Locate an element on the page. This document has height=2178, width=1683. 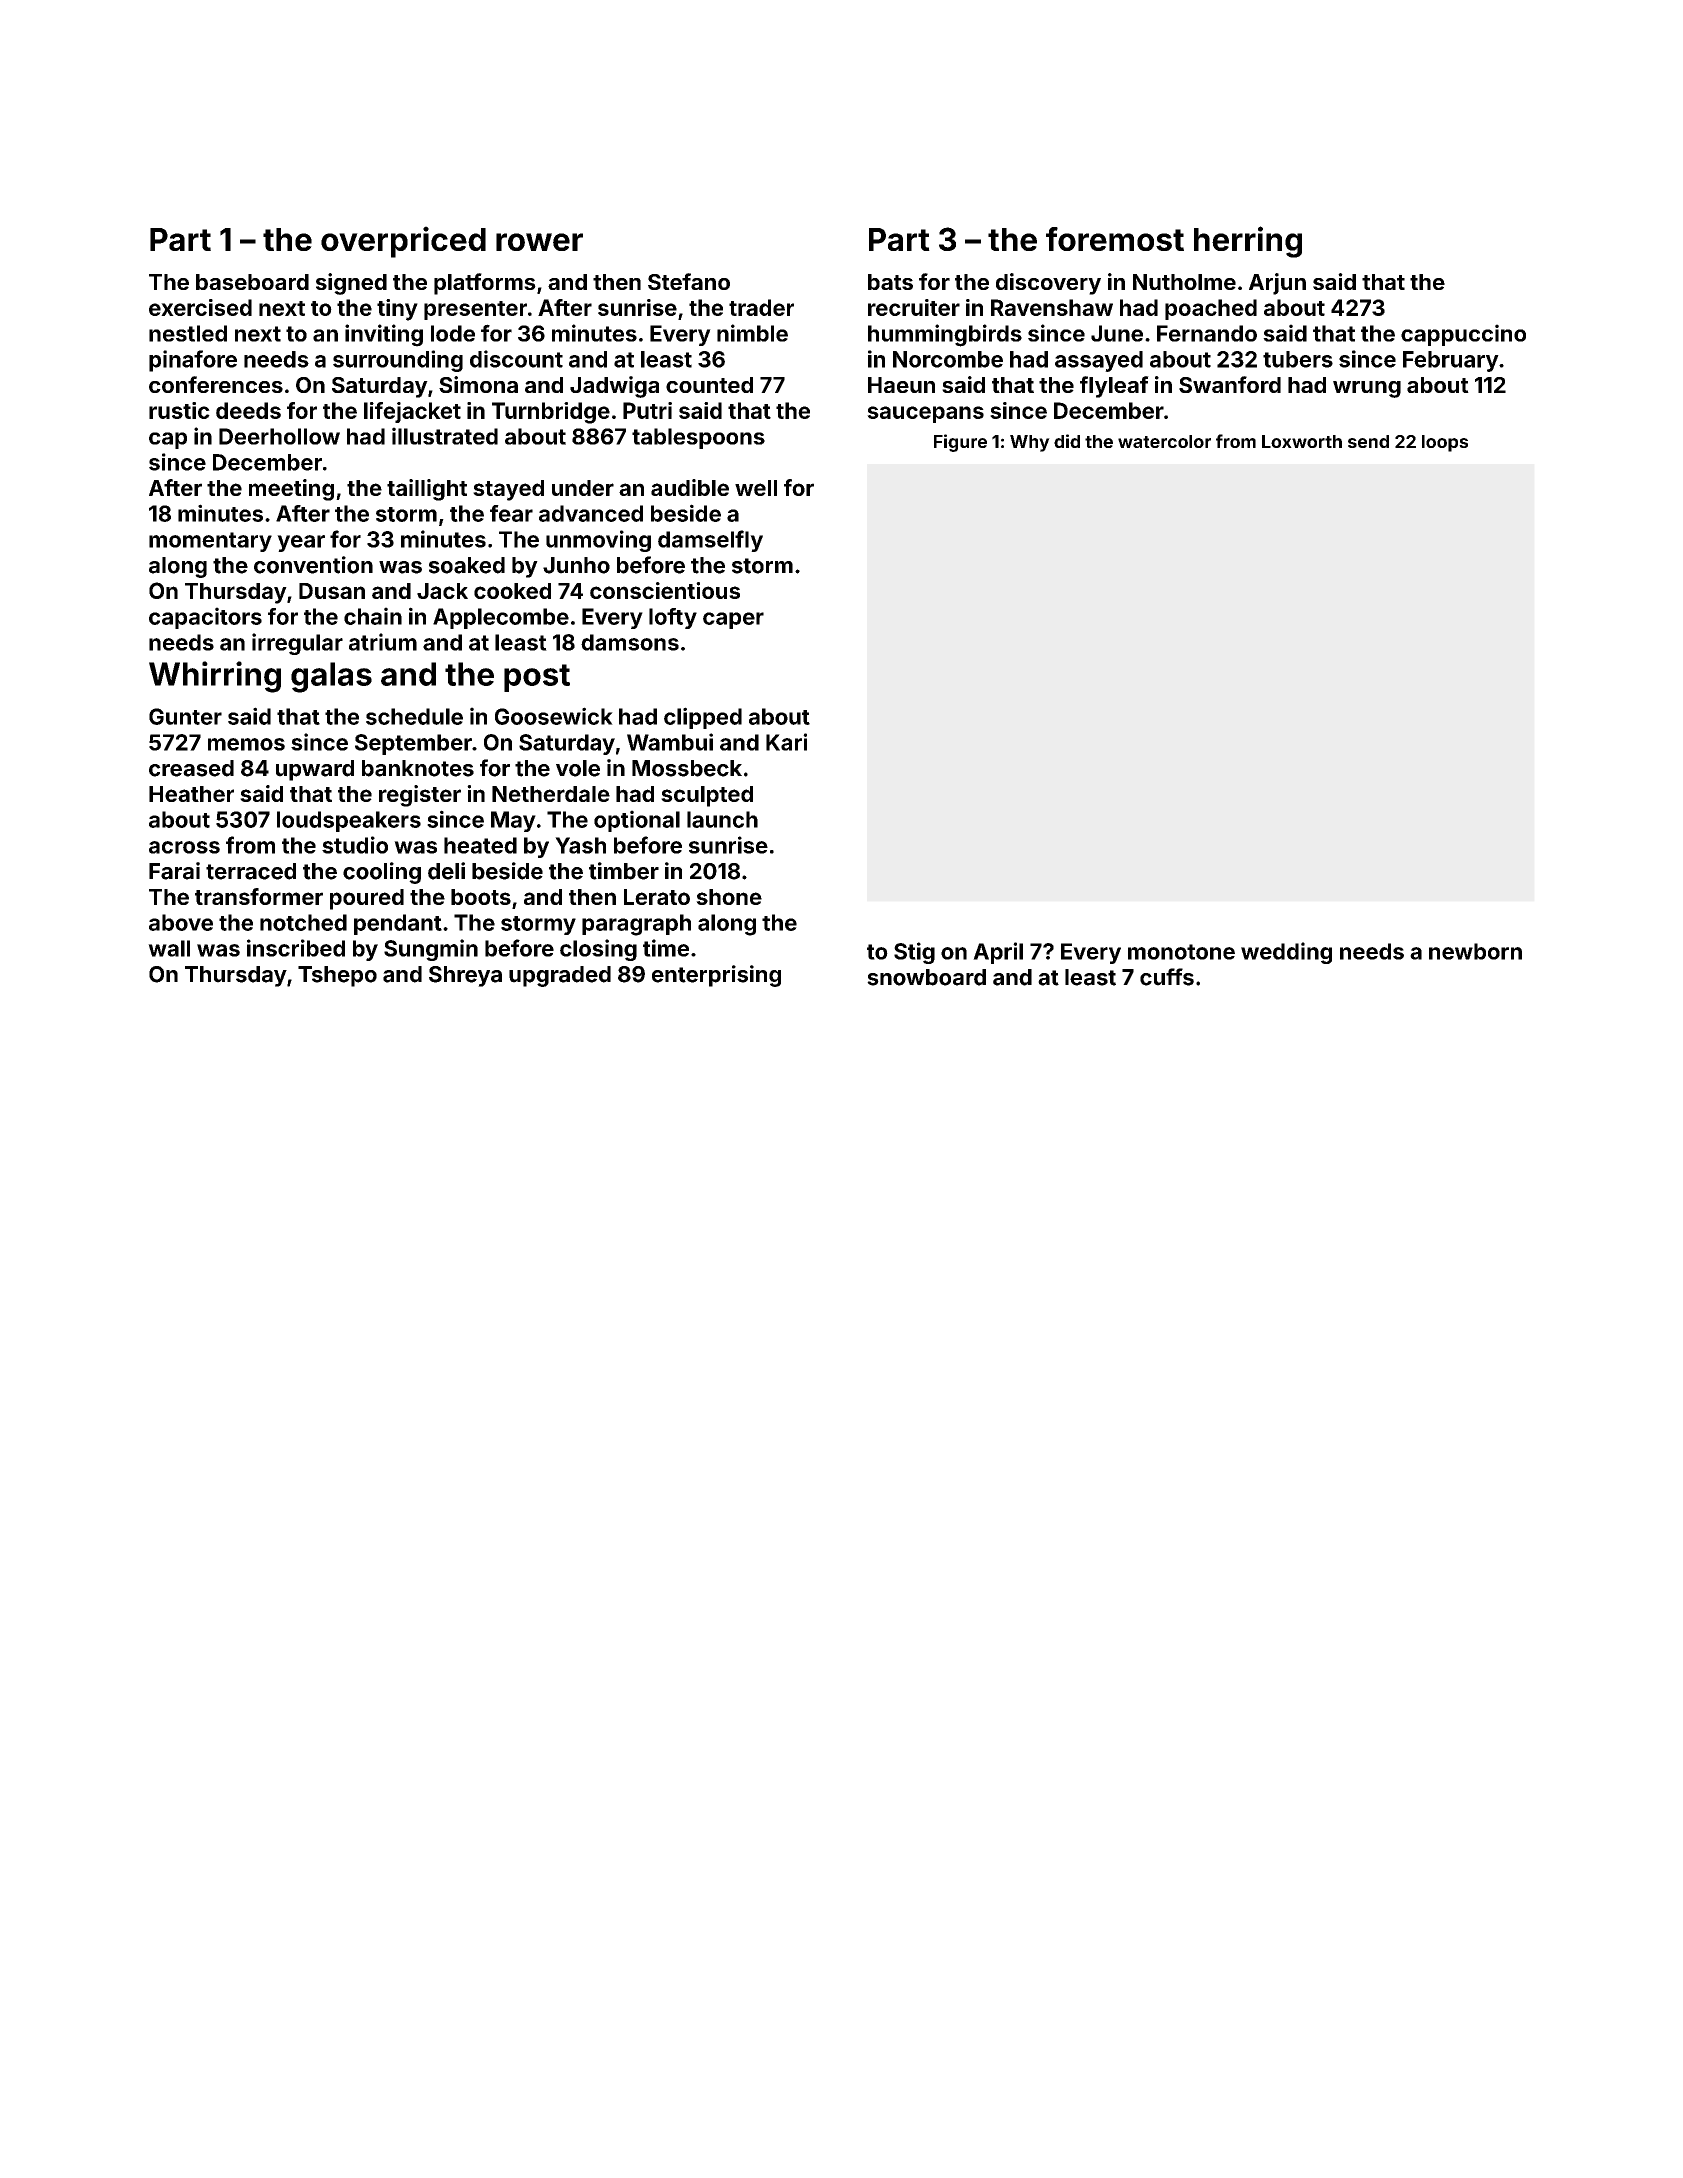
Fernando is located at coordinates (1207, 333).
